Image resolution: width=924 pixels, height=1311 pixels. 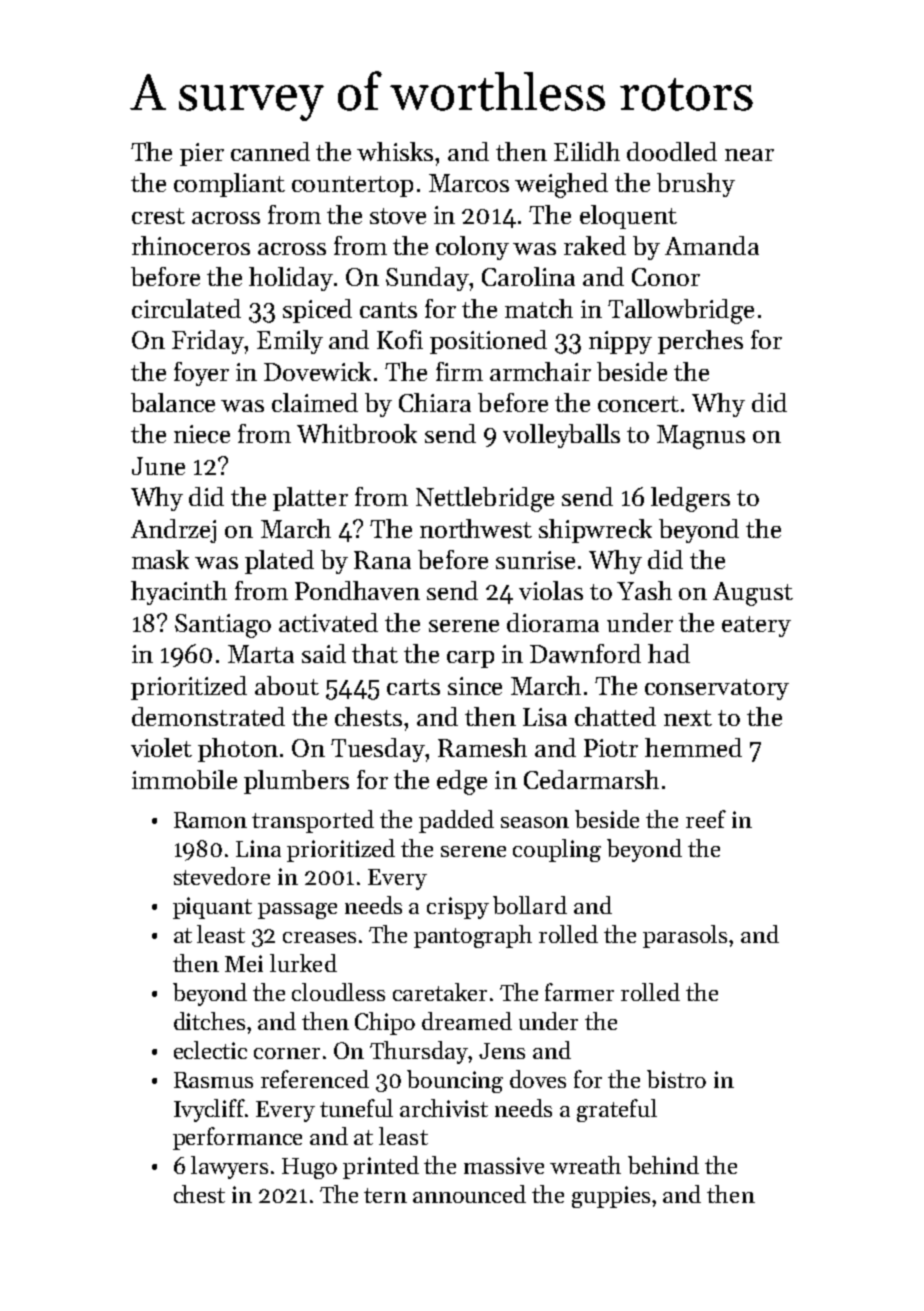 I want to click on Magnus, so click(x=701, y=437).
